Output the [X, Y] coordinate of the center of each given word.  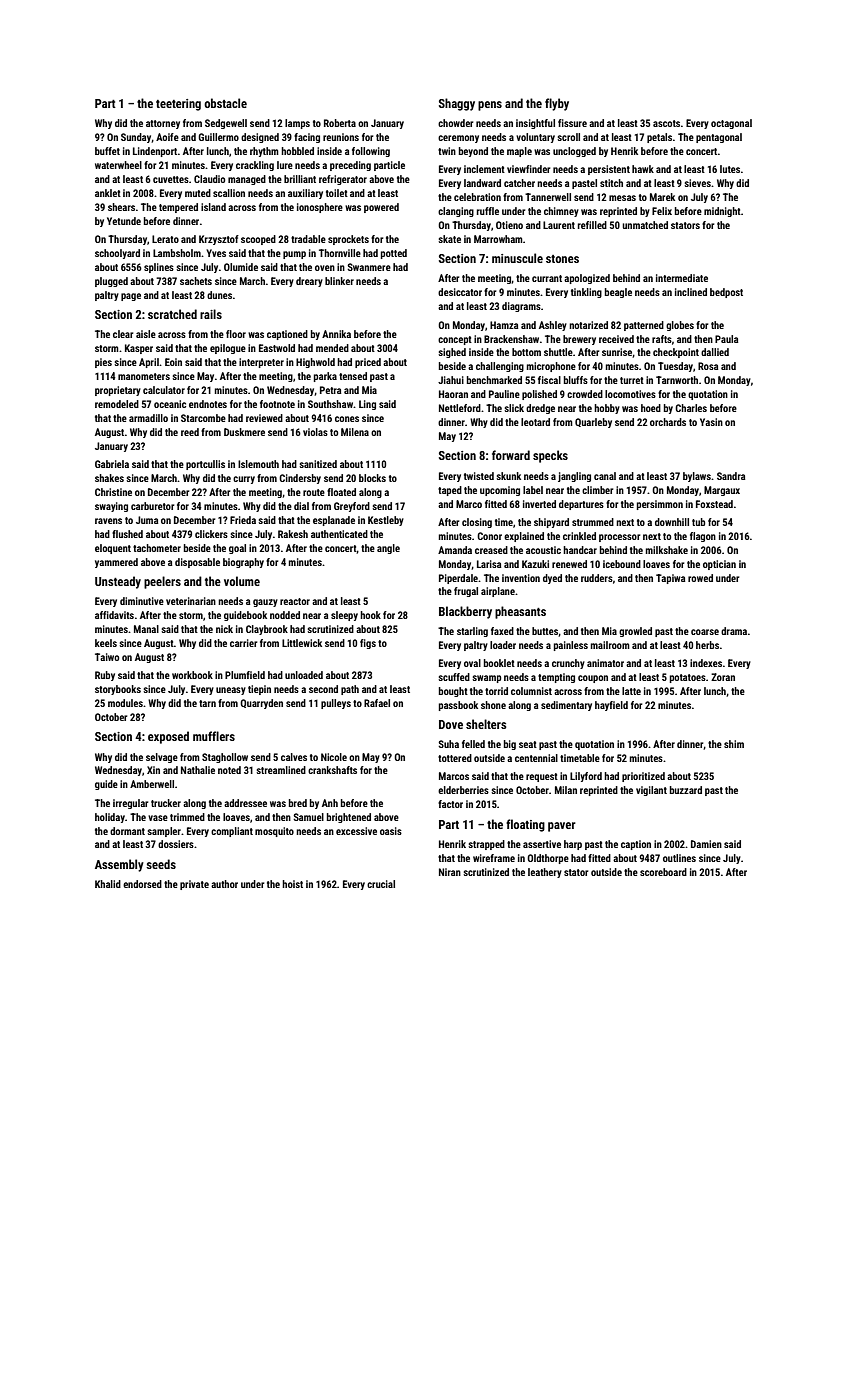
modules [125, 703]
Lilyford [586, 777]
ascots [666, 123]
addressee [245, 803]
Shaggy [457, 104]
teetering [178, 105]
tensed [353, 376]
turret [632, 380]
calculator [164, 390]
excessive [356, 831]
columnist [531, 691]
